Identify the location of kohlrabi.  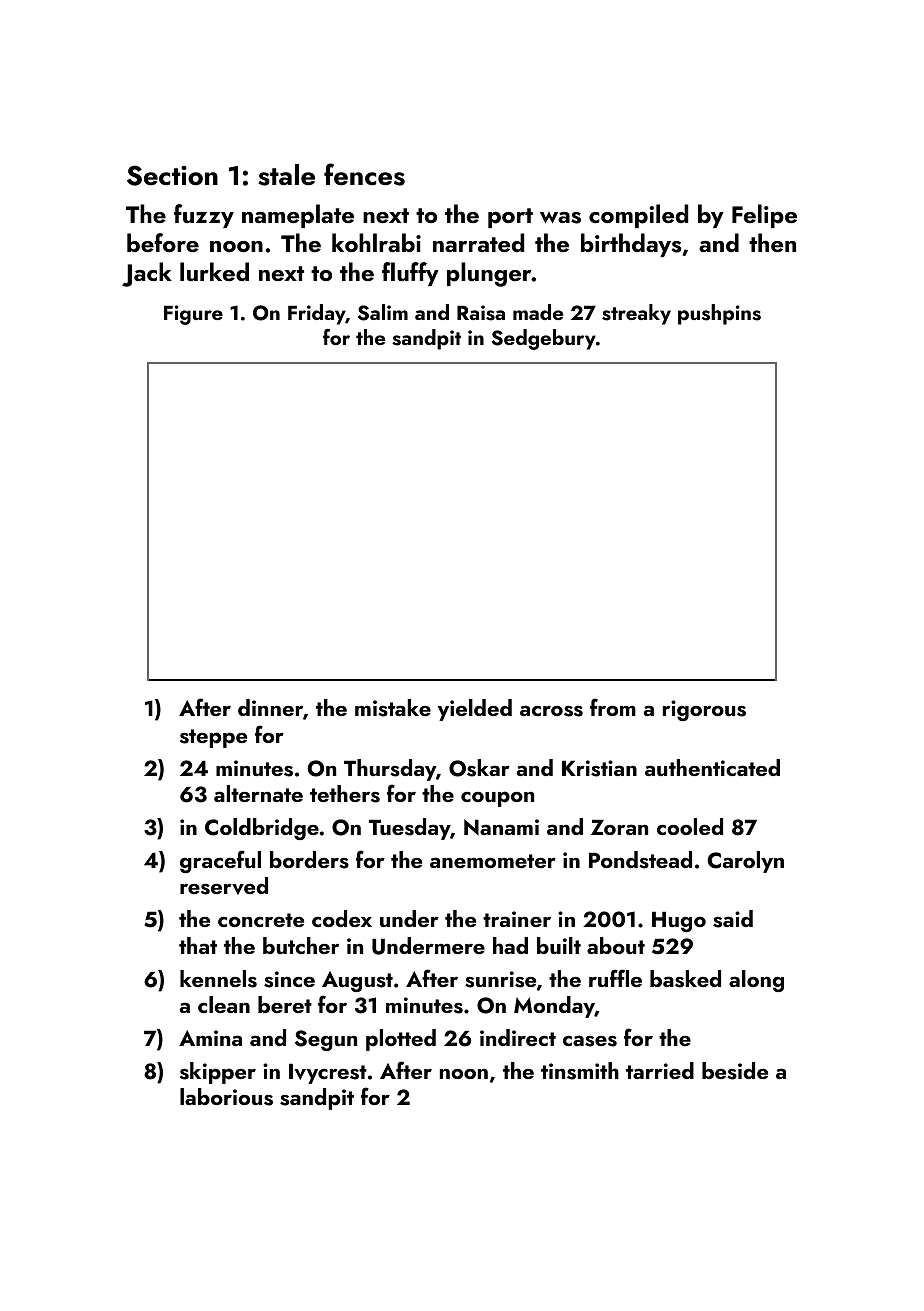
(376, 242).
